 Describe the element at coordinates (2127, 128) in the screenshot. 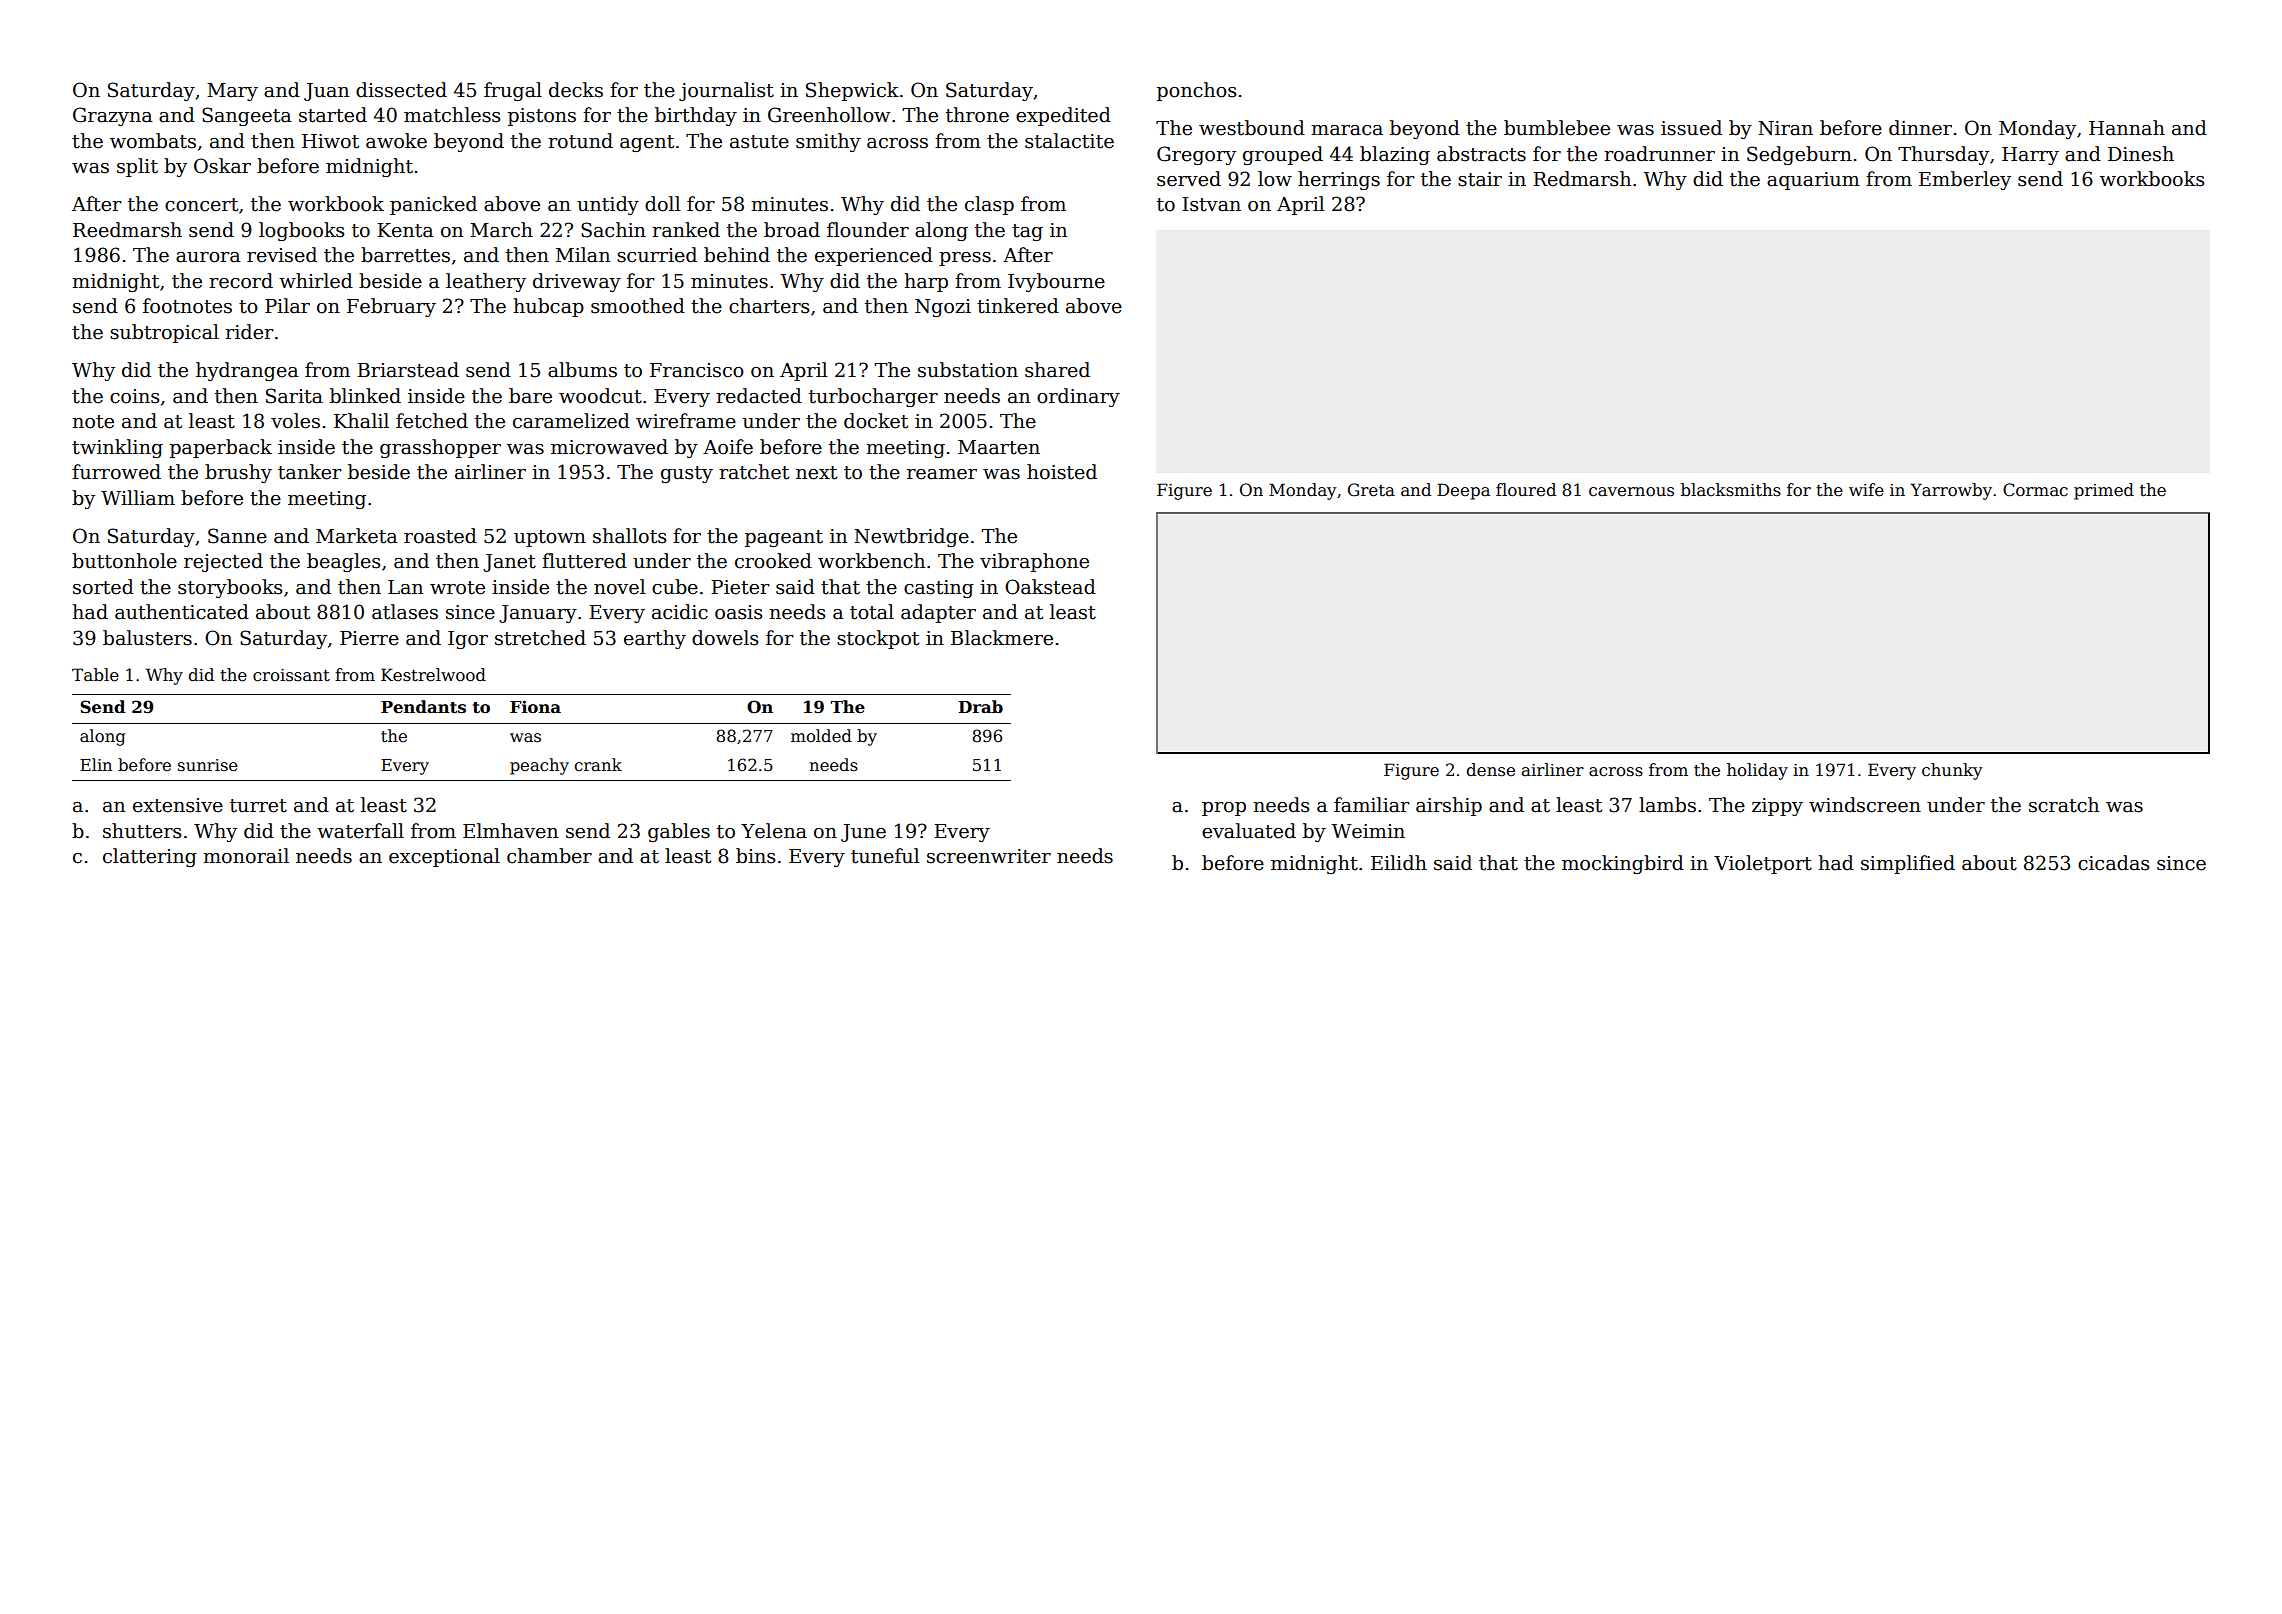

I see `Hannah` at that location.
